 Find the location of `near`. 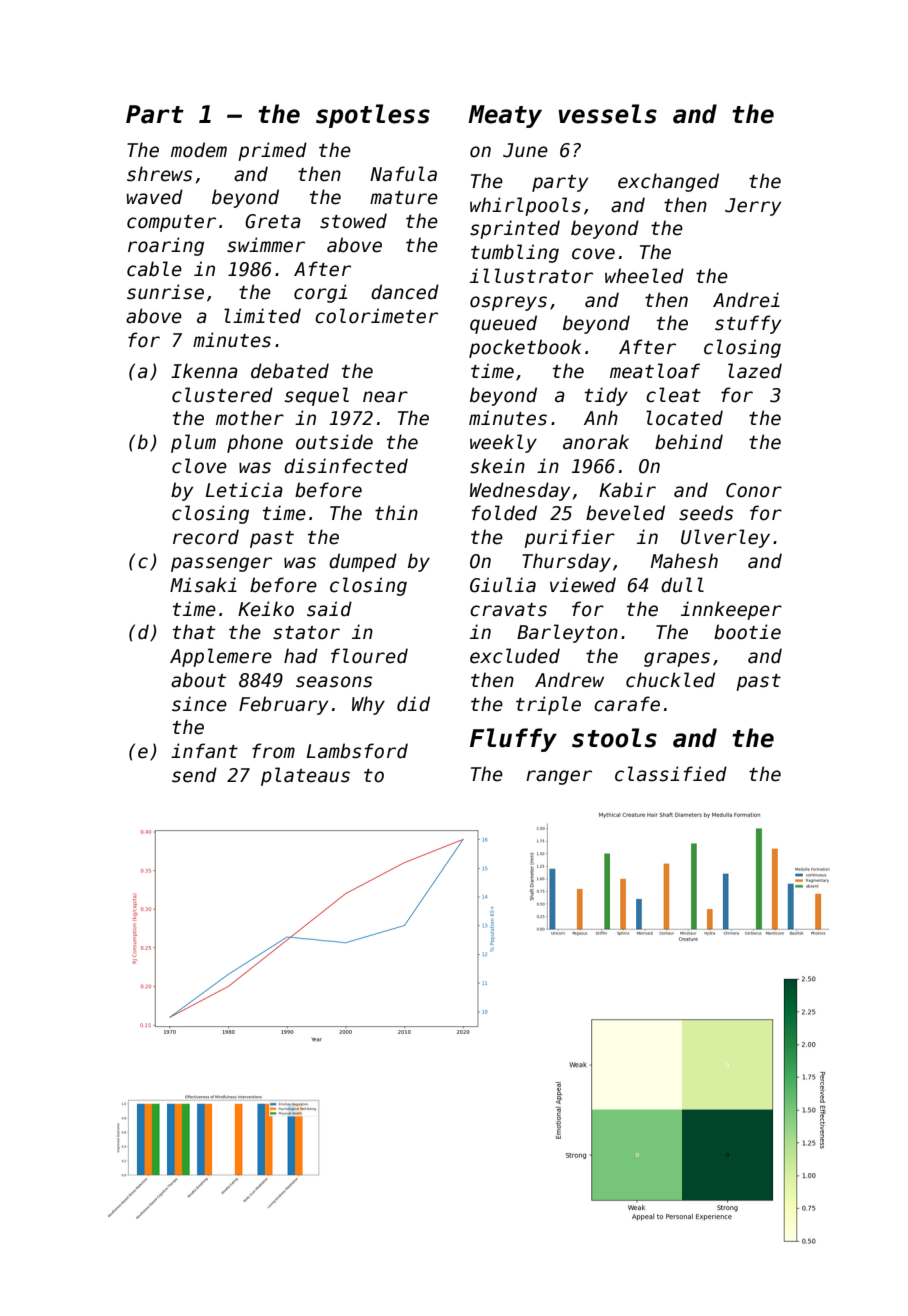

near is located at coordinates (385, 397).
